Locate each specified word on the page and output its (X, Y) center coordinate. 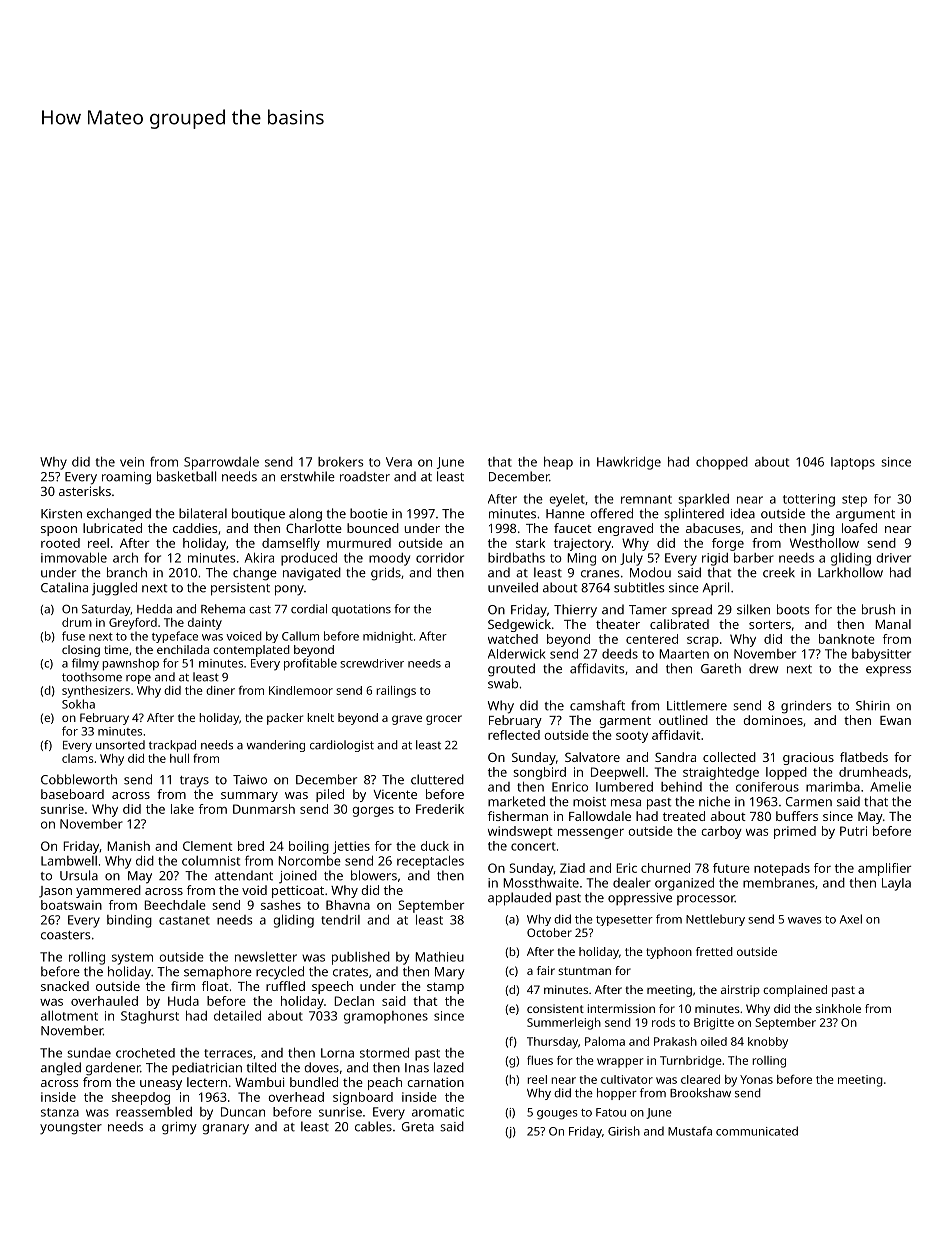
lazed (449, 1067)
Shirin (873, 705)
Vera (399, 462)
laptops (853, 463)
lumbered (624, 787)
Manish (128, 846)
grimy (179, 1128)
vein (132, 462)
